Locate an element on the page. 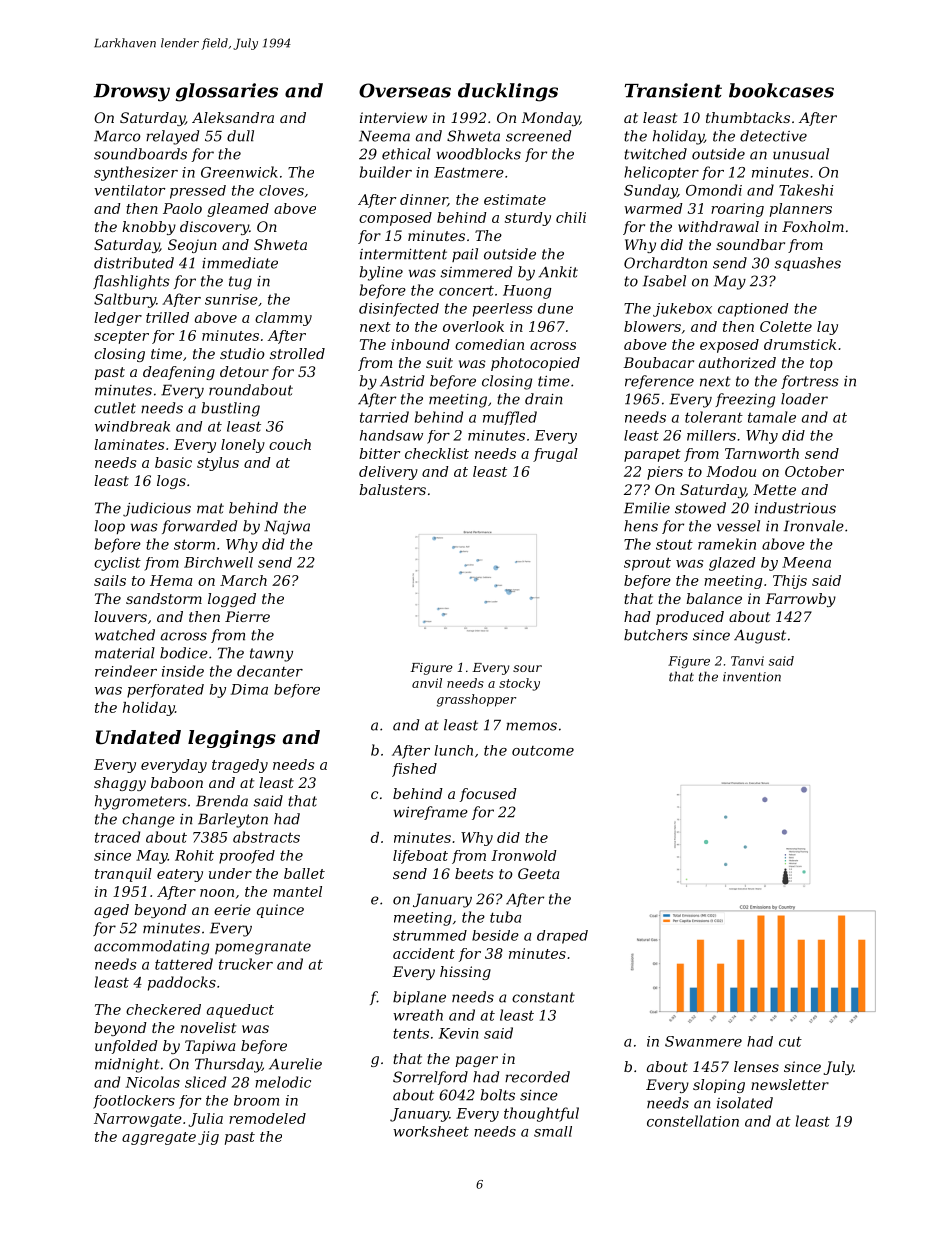 The height and width of the image is (1233, 952). ducklings is located at coordinates (508, 92).
